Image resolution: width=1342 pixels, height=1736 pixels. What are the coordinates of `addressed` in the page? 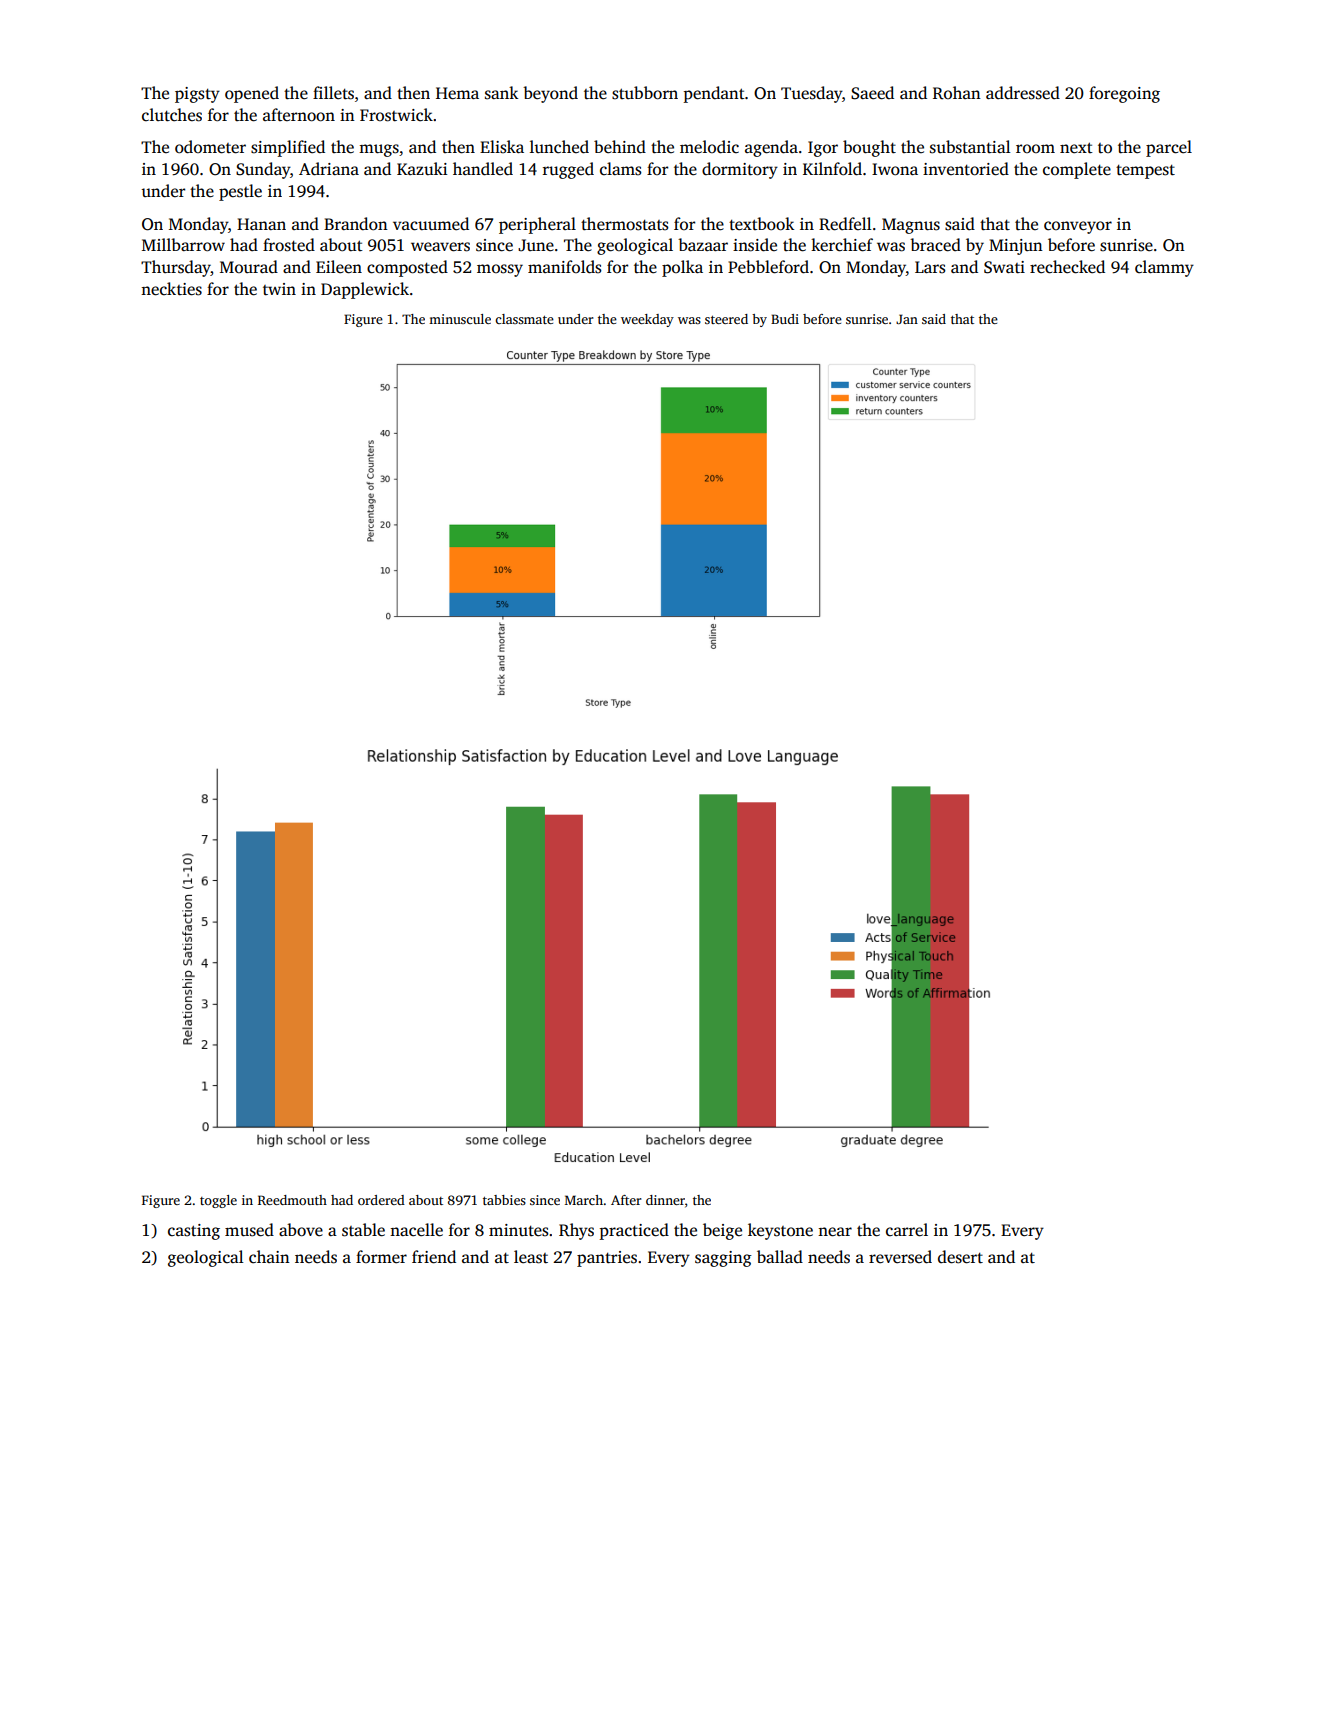 It's located at (1023, 93).
